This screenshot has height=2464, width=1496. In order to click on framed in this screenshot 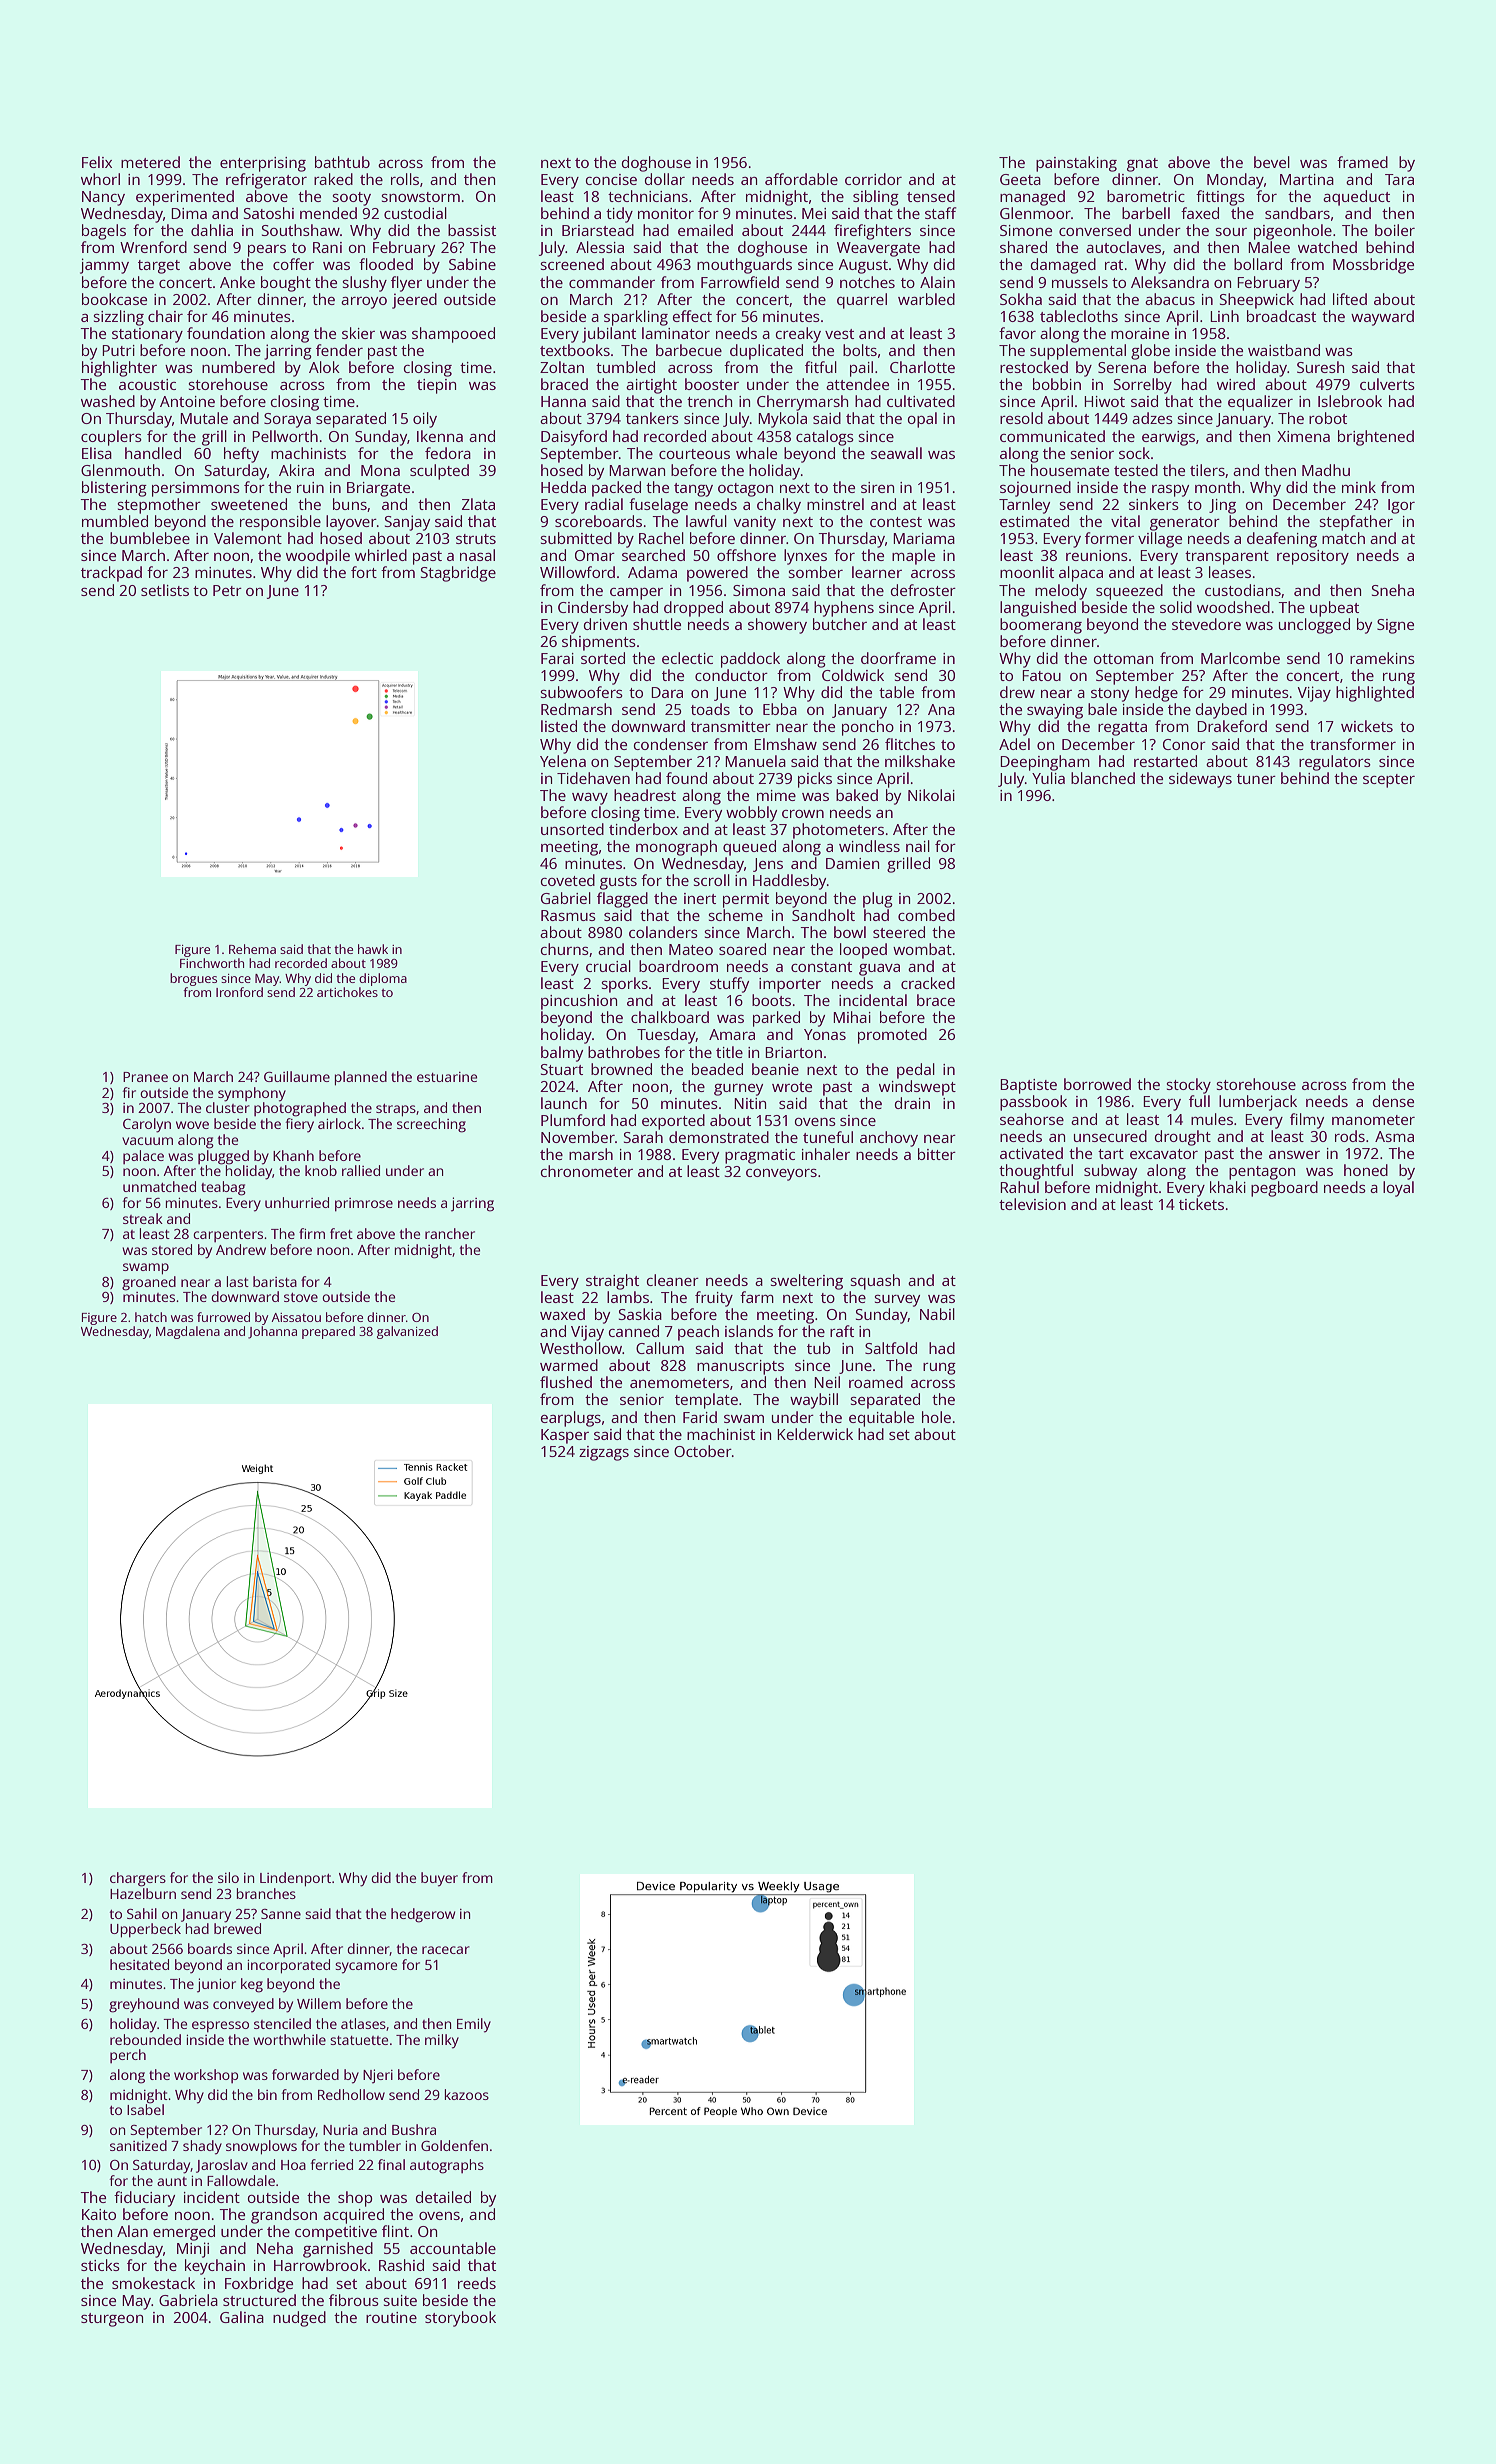, I will do `click(1362, 162)`.
